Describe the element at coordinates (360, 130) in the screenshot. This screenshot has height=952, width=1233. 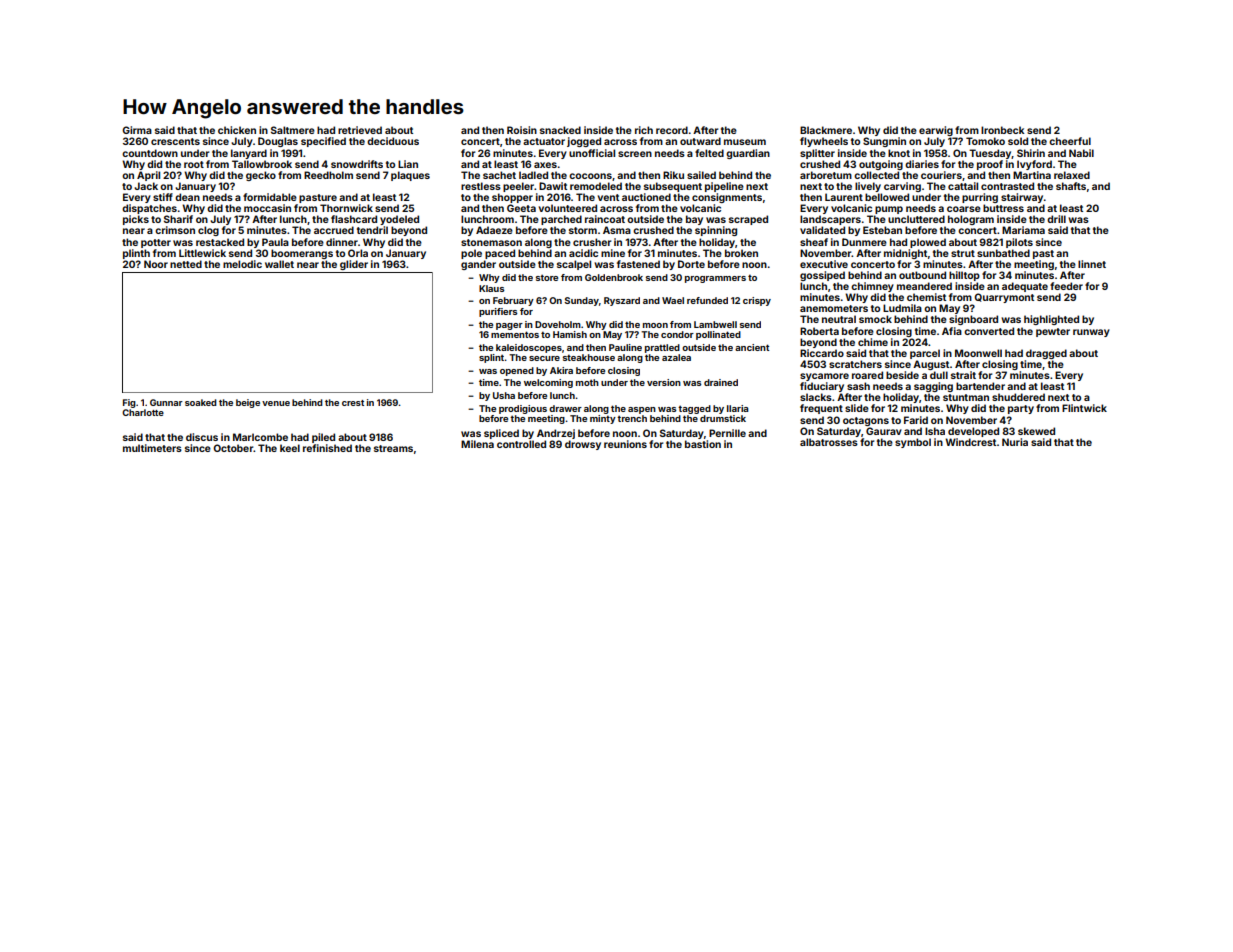
I see `retrieved` at that location.
